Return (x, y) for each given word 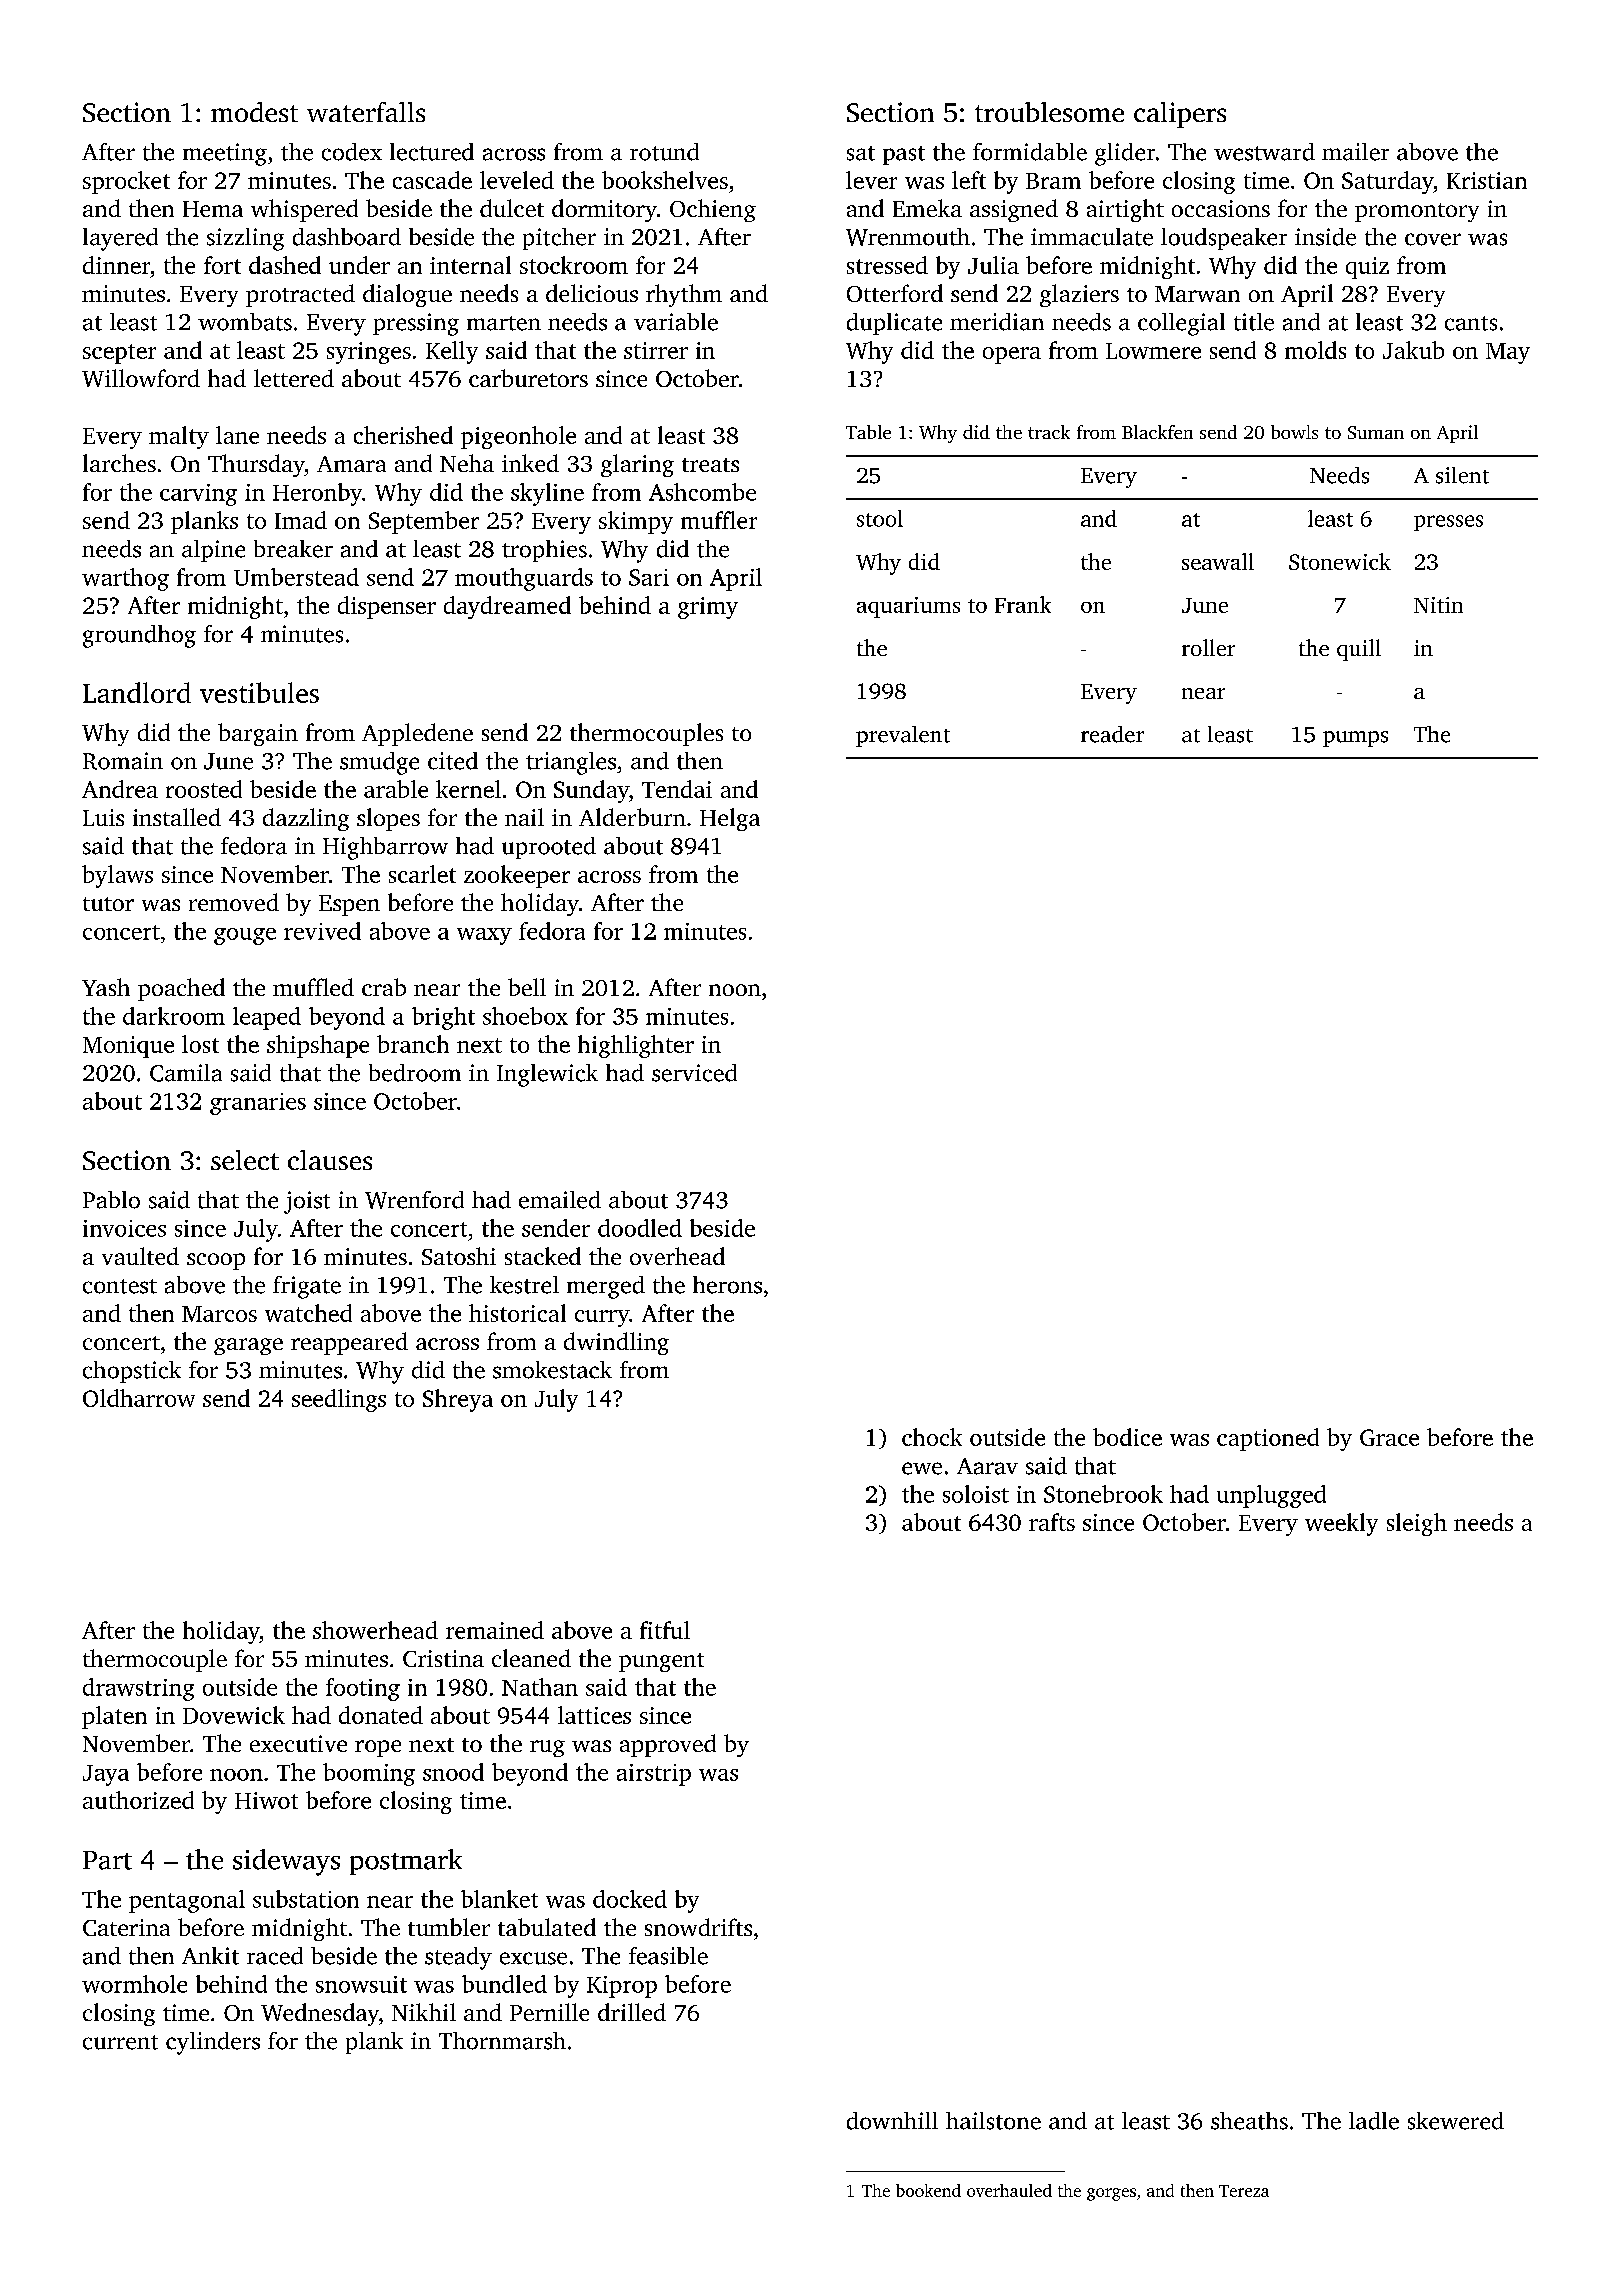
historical (517, 1313)
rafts (1052, 1522)
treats (710, 465)
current (120, 2042)
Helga (730, 819)
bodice (1127, 1437)
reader (1112, 734)
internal (470, 265)
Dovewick (234, 1715)
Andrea (120, 789)
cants (1471, 323)
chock (932, 1437)
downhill (892, 2121)
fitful (665, 1630)
